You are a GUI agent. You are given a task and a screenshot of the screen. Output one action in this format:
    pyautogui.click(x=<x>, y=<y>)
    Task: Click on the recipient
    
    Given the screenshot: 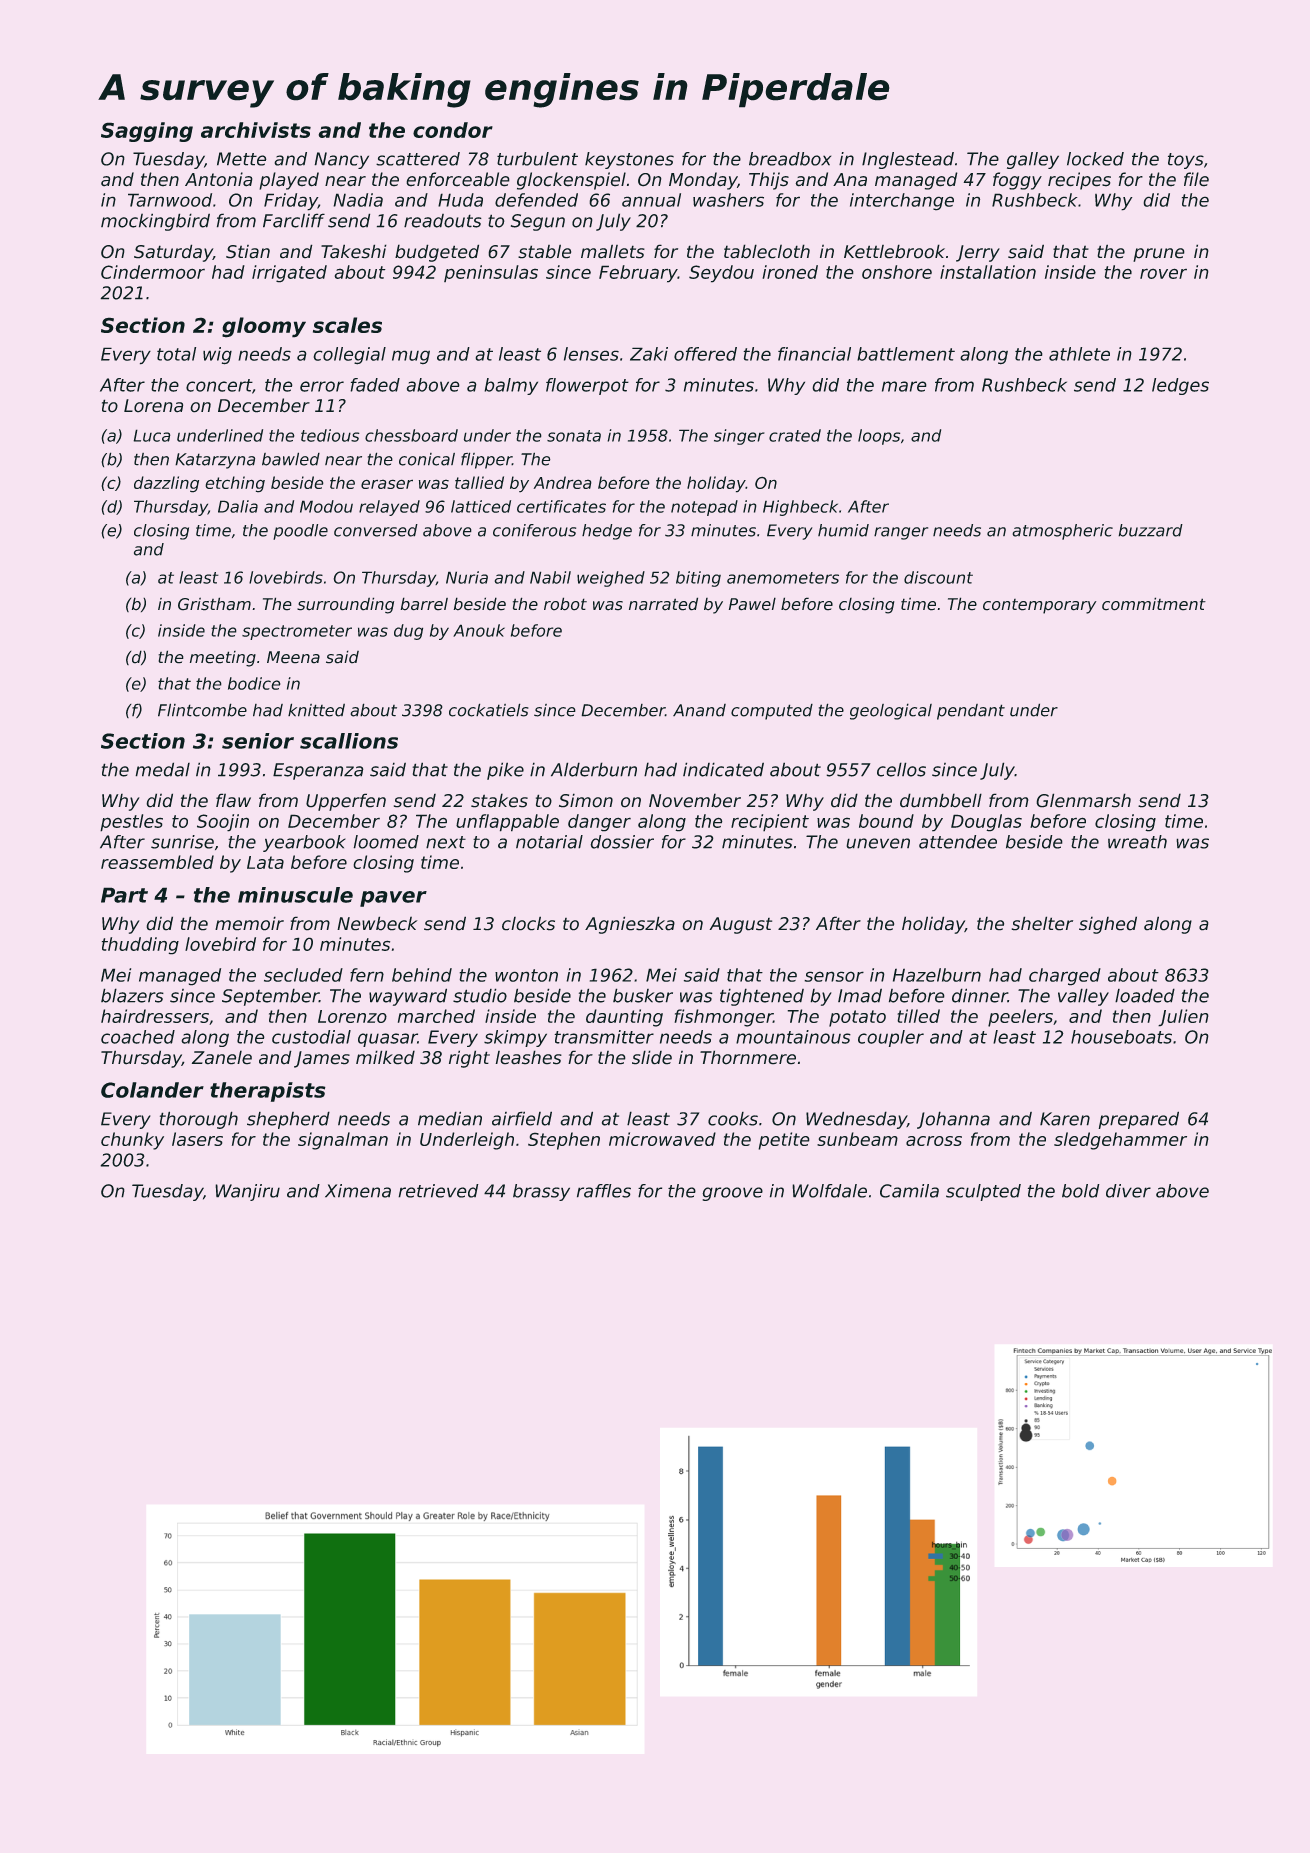 What is the action you would take?
    pyautogui.click(x=770, y=823)
